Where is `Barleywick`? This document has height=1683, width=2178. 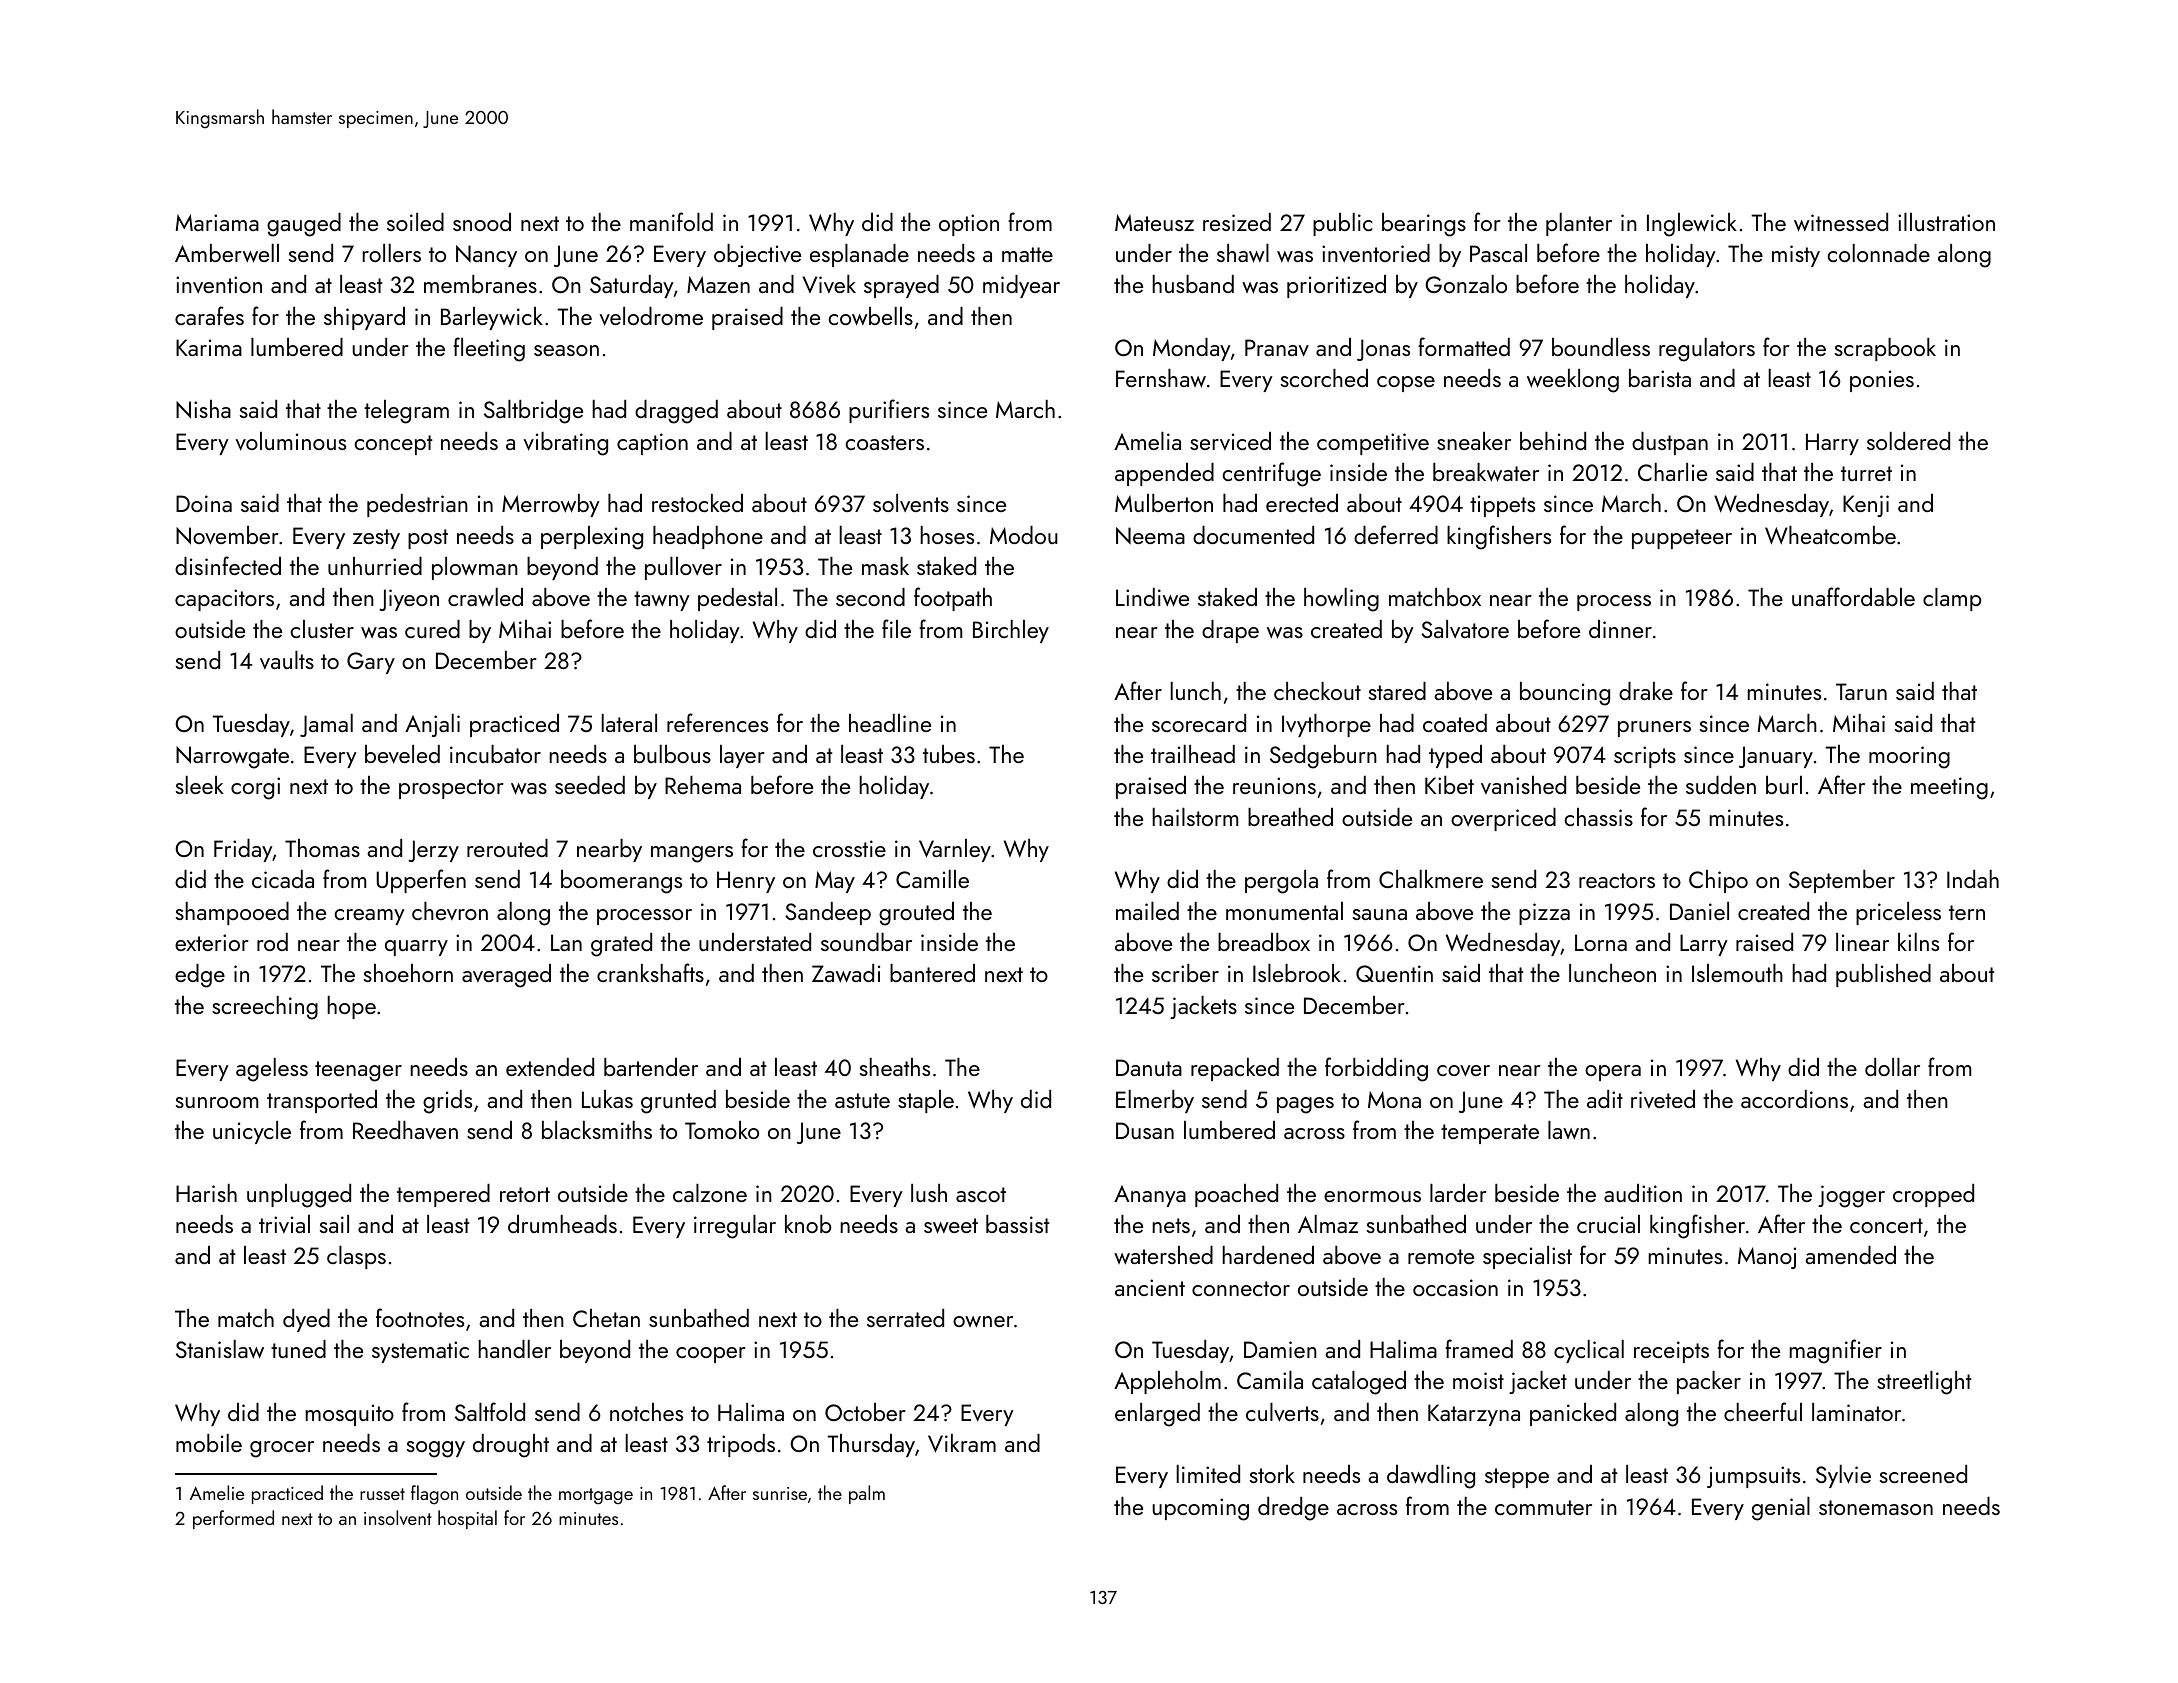
Barleywick is located at coordinates (492, 318).
